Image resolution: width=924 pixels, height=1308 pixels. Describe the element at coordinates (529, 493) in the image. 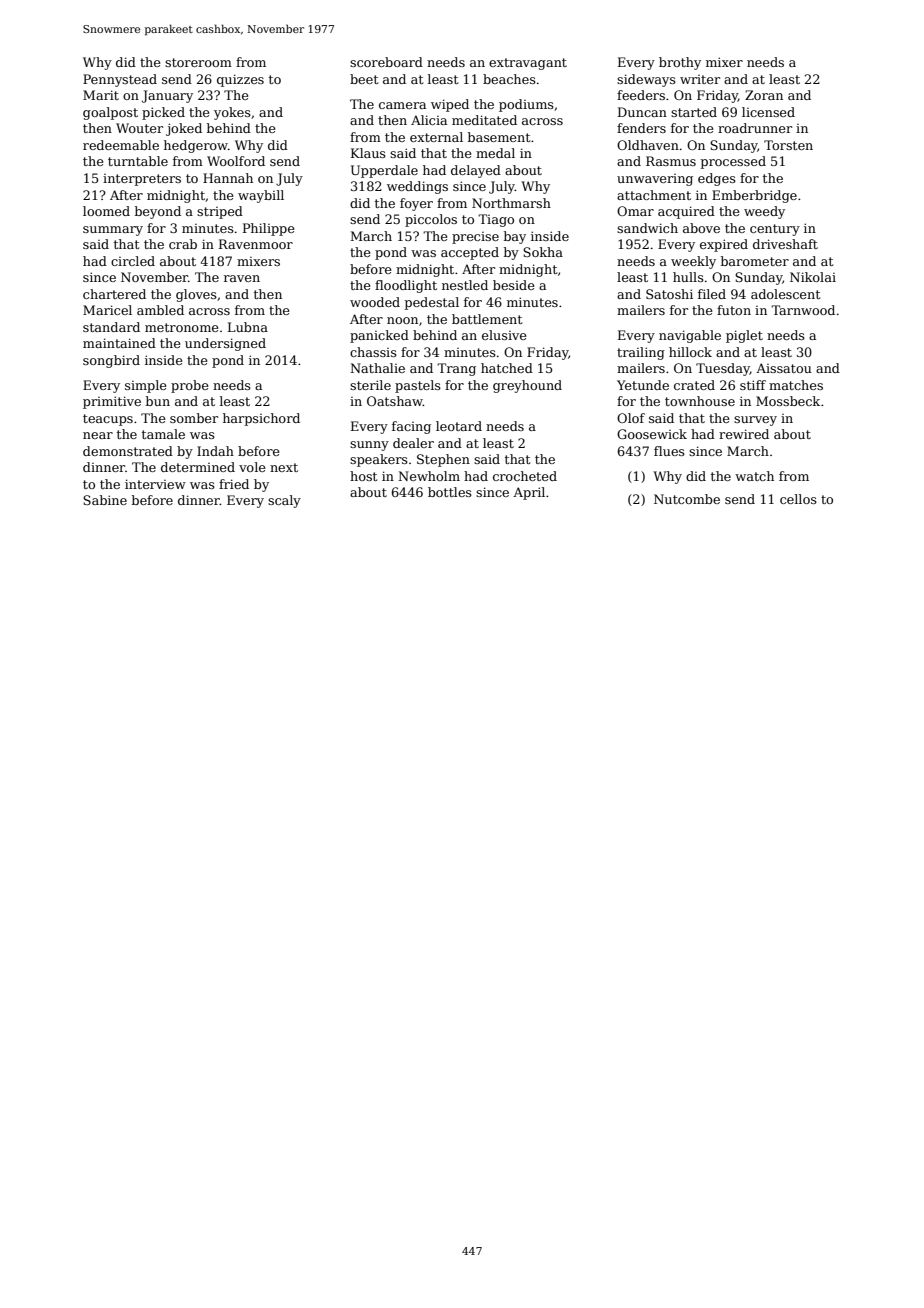

I see `April` at that location.
